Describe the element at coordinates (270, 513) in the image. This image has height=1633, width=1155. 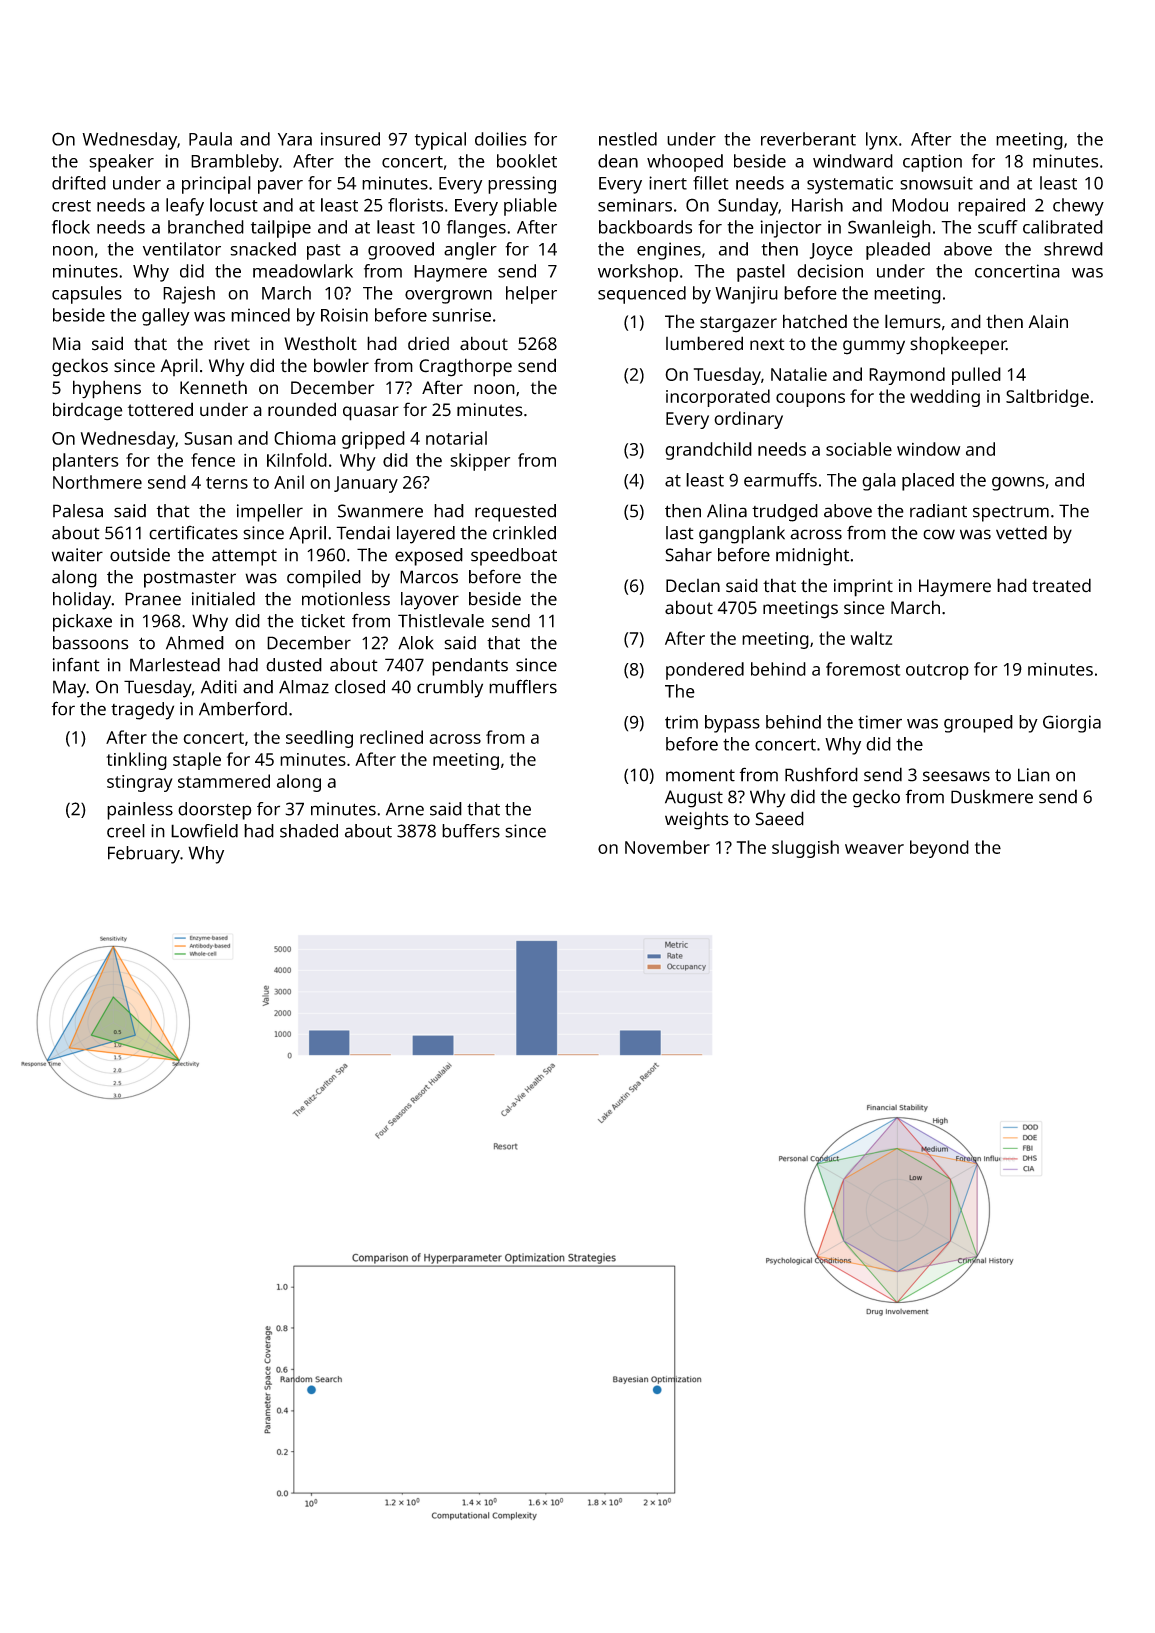
I see `impeller` at that location.
